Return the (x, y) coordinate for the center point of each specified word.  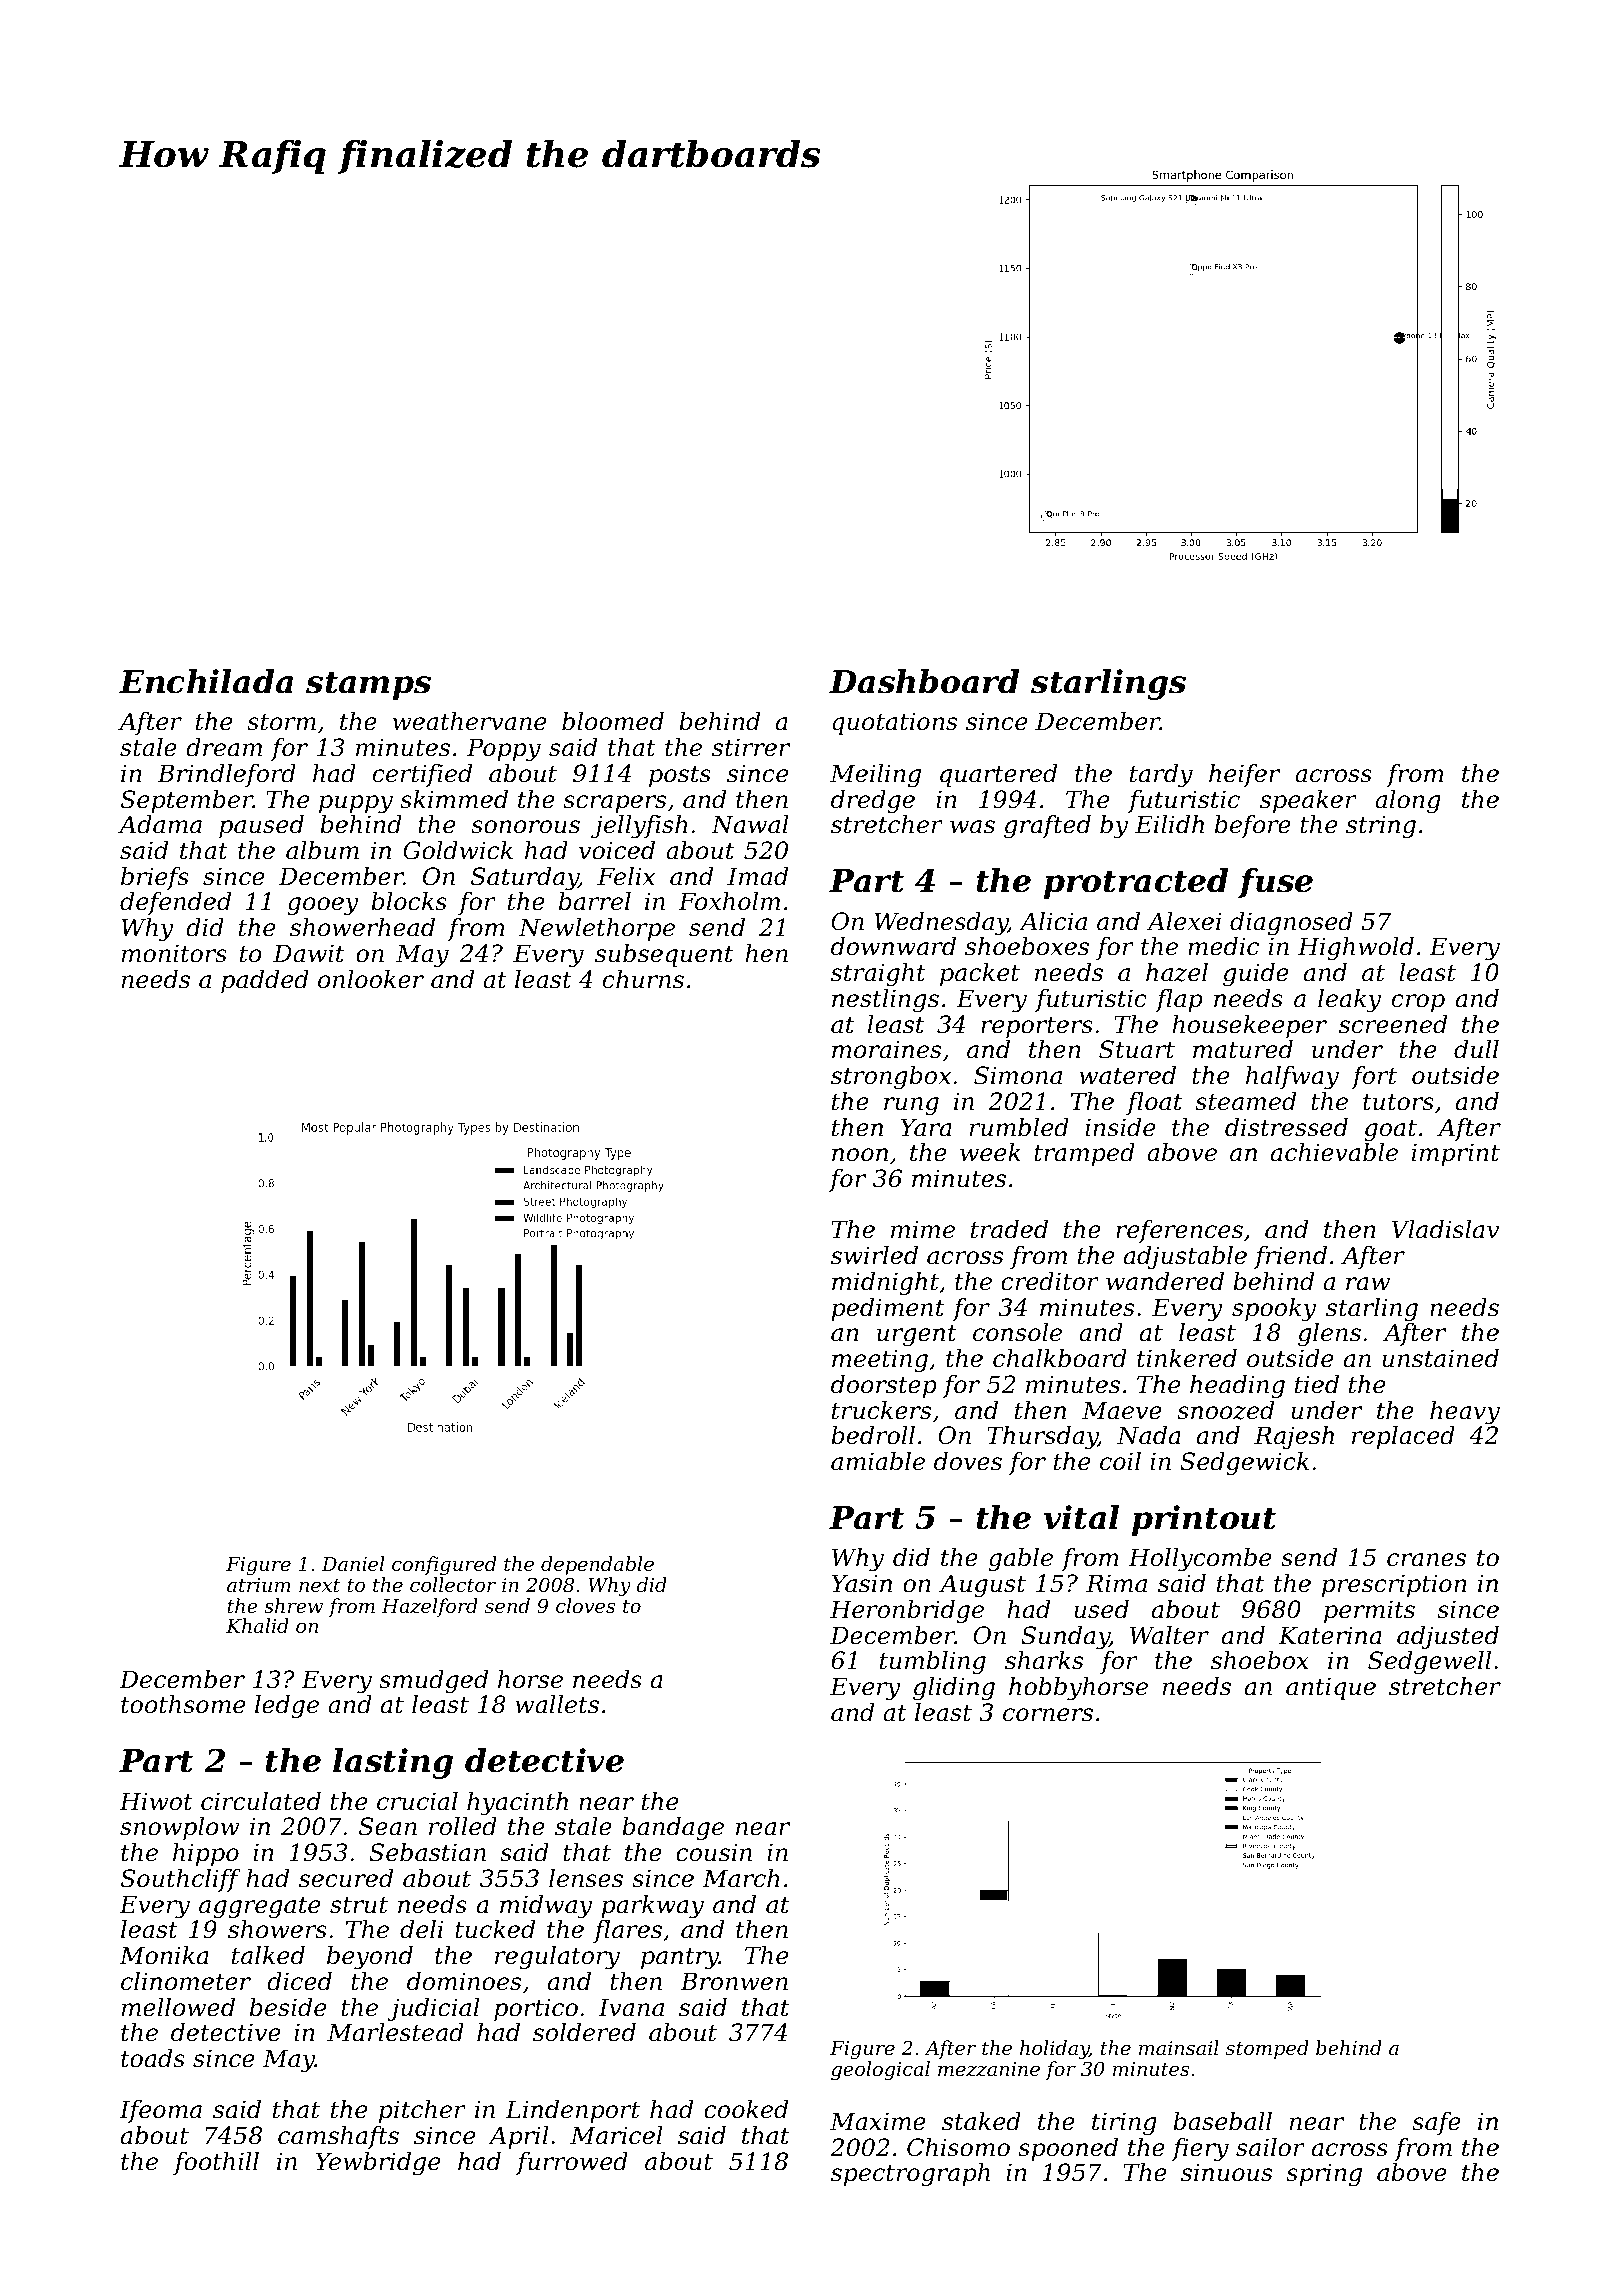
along (1408, 802)
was (972, 827)
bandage (673, 1828)
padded (265, 981)
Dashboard (924, 681)
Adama (160, 824)
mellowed (178, 2007)
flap (1178, 1000)
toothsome (183, 1704)
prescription (1394, 1585)
